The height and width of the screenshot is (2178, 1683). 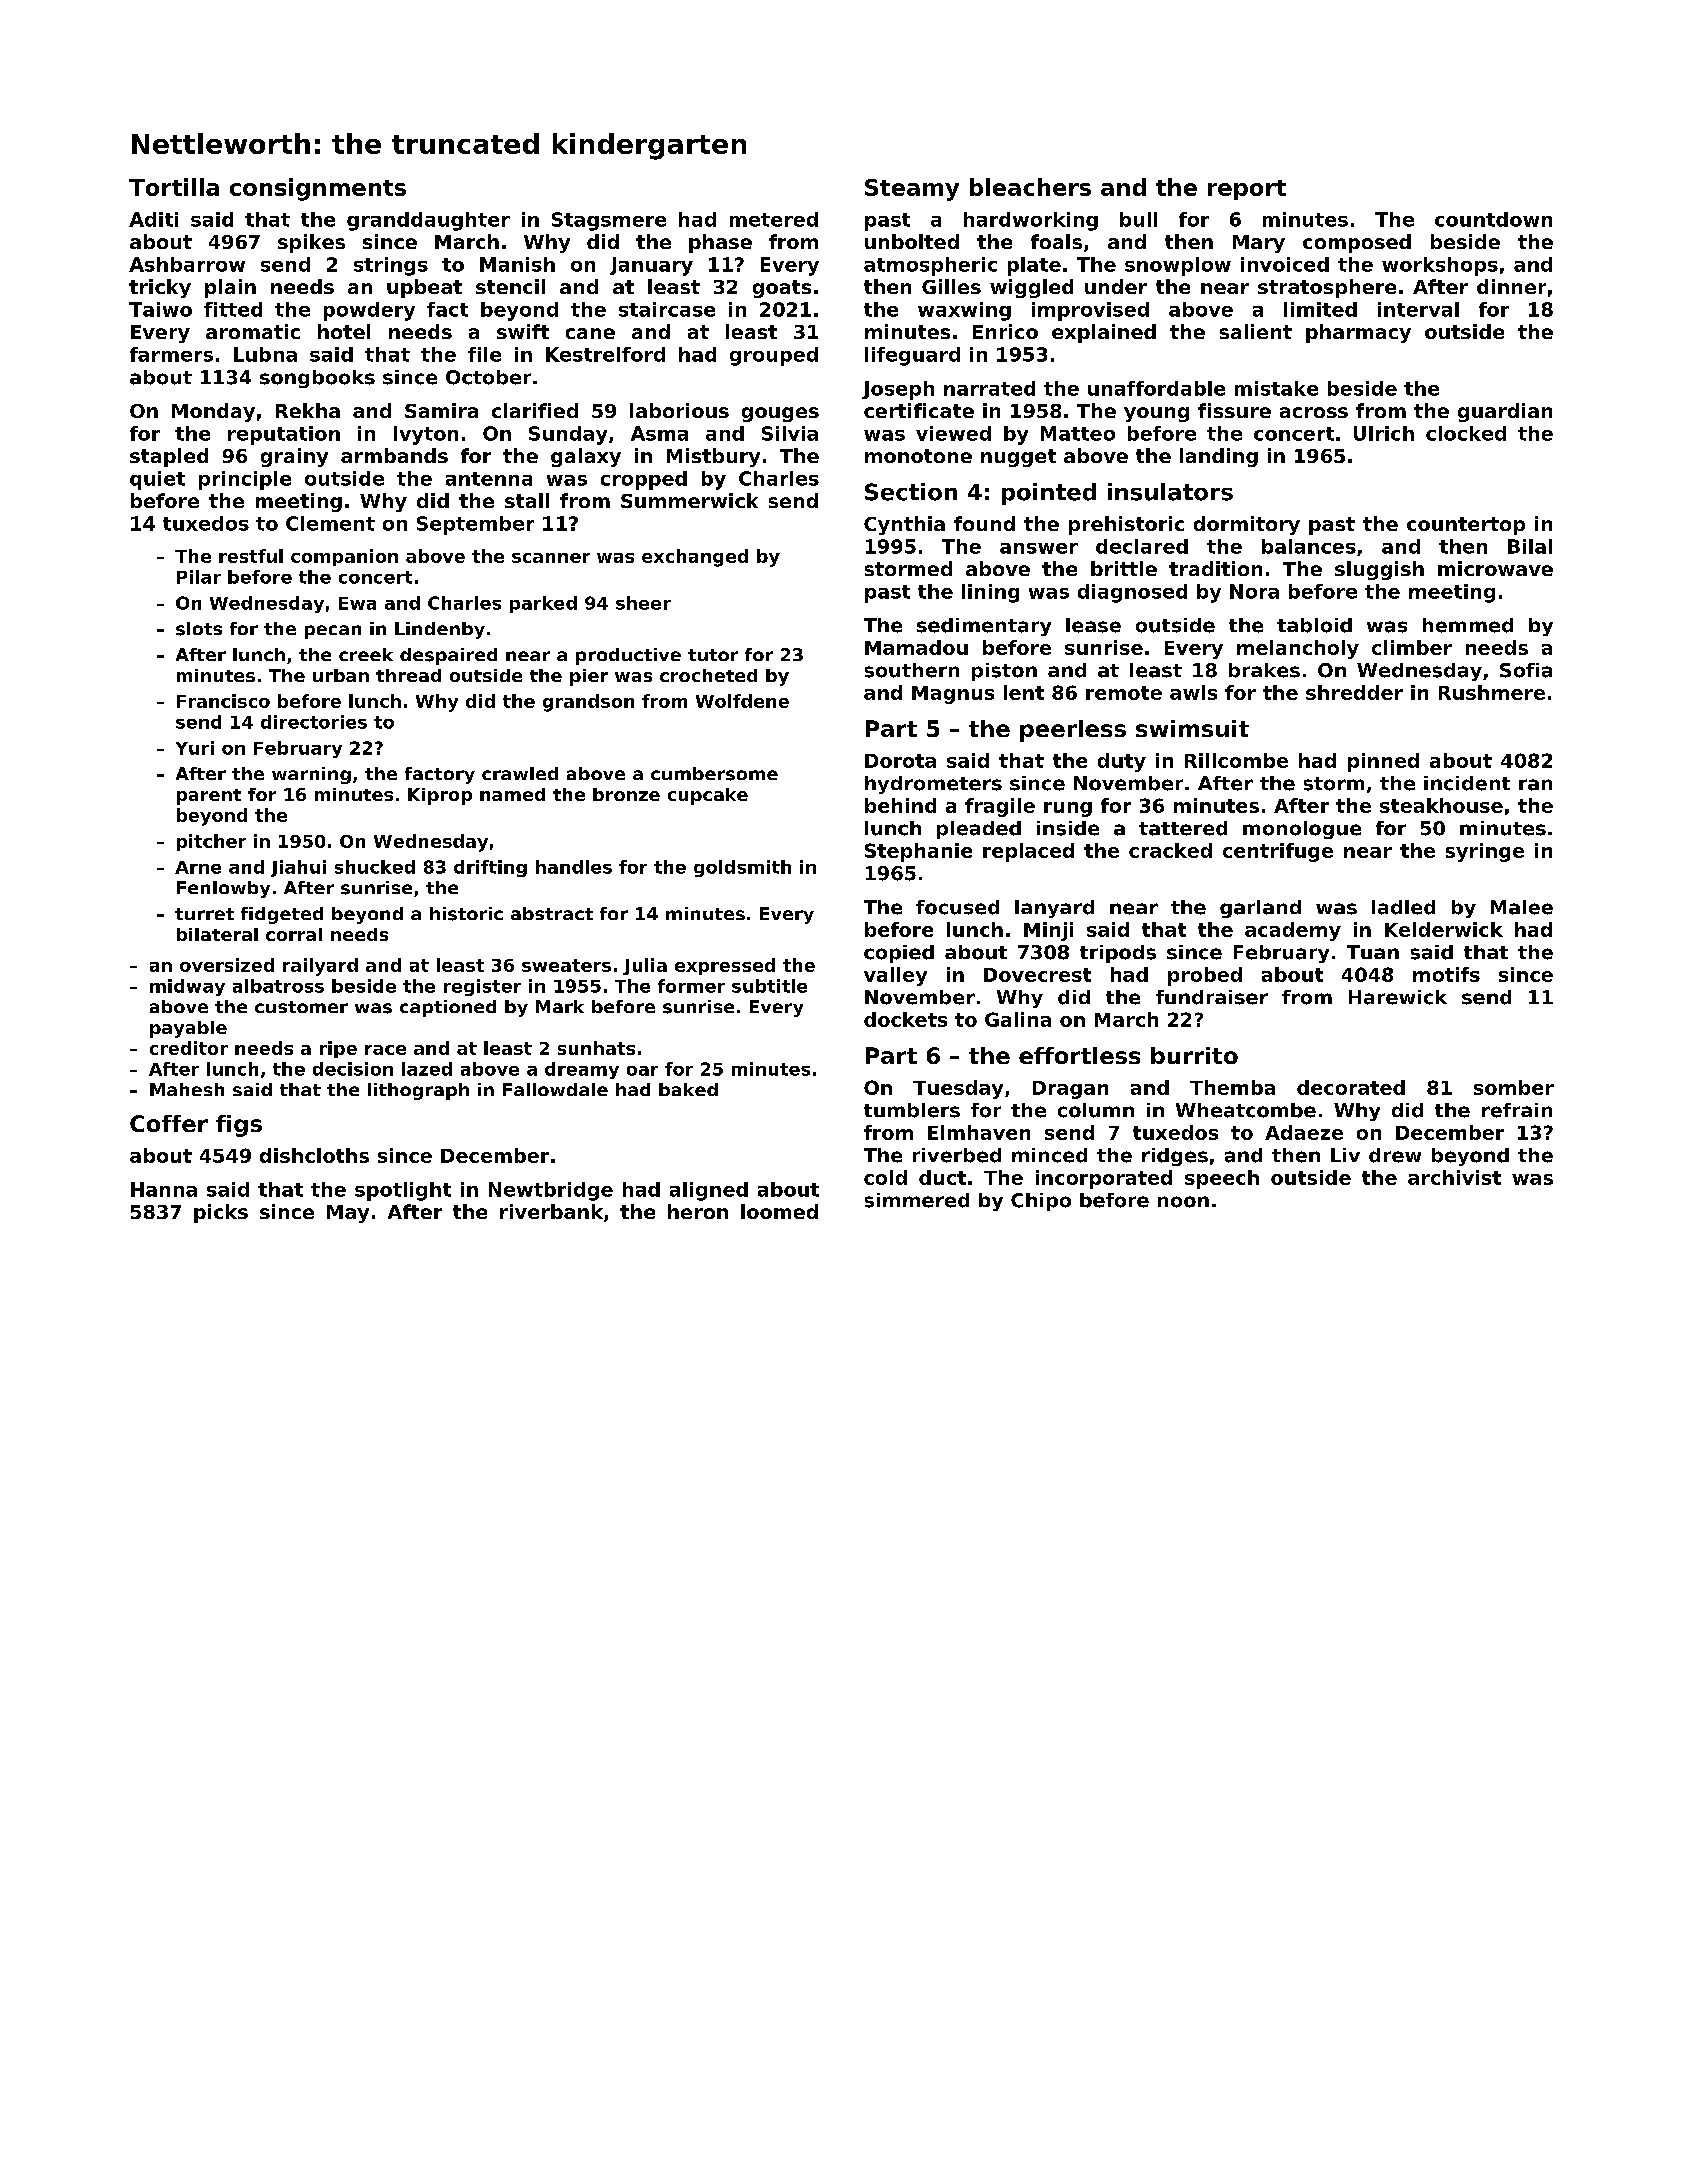 What do you see at coordinates (1276, 388) in the screenshot?
I see `mistake` at bounding box center [1276, 388].
